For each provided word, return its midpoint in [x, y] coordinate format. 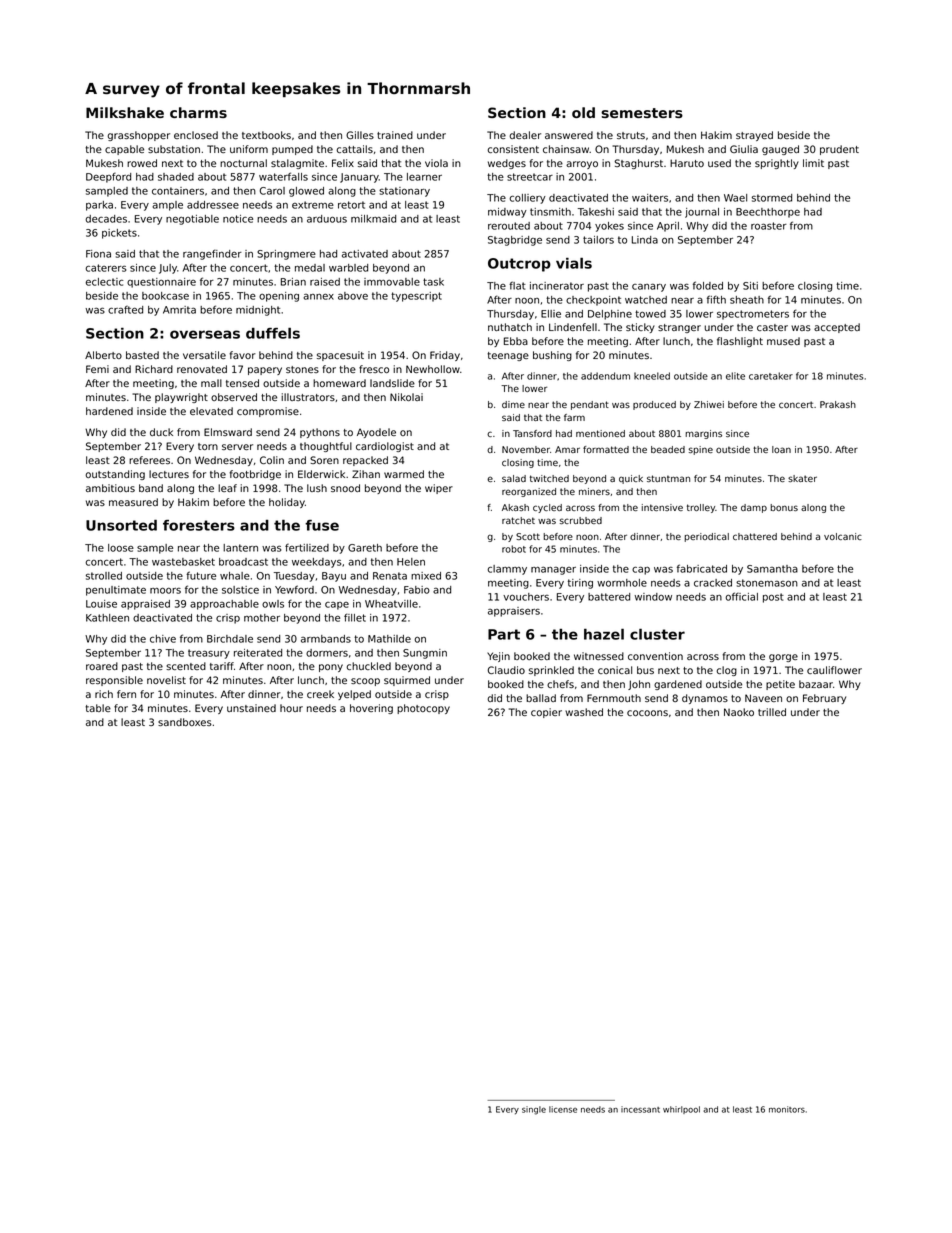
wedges [507, 164]
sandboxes [185, 722]
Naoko [739, 712]
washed [584, 712]
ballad [541, 698]
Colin [272, 460]
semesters [642, 113]
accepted [837, 328]
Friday [445, 356]
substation [174, 149]
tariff [222, 666]
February [824, 699]
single [534, 1110]
